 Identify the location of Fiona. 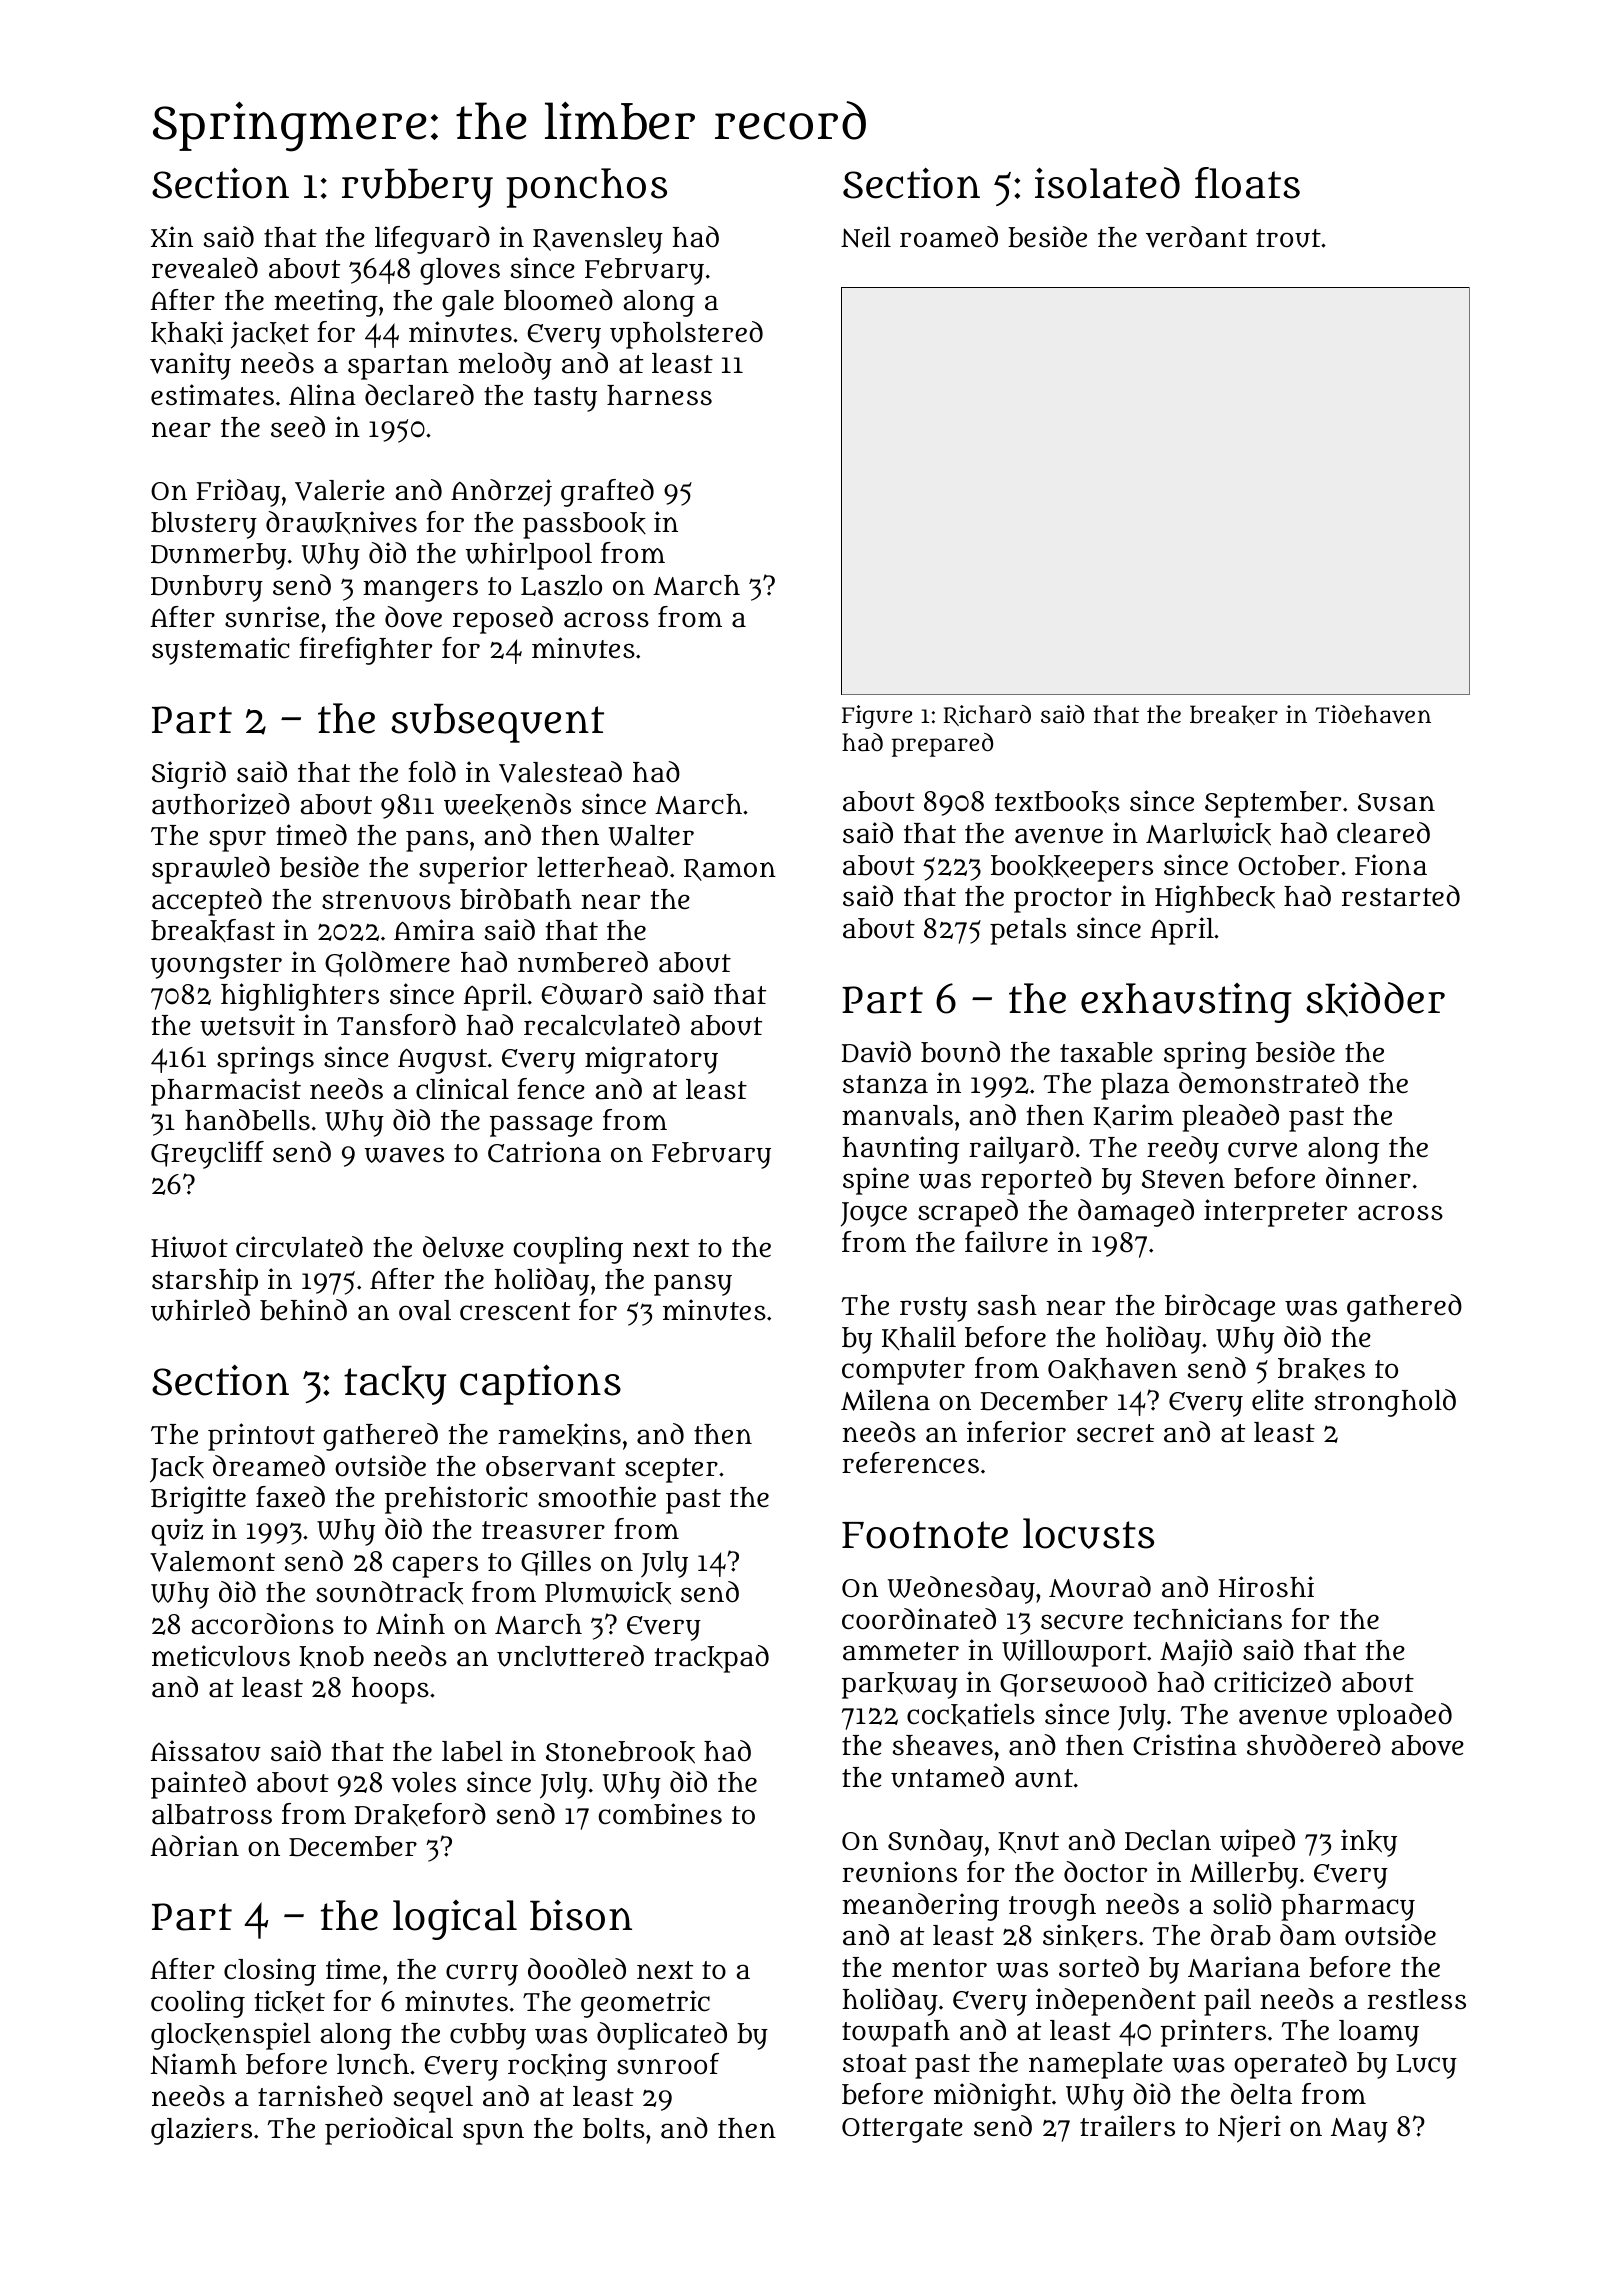
(1391, 865).
